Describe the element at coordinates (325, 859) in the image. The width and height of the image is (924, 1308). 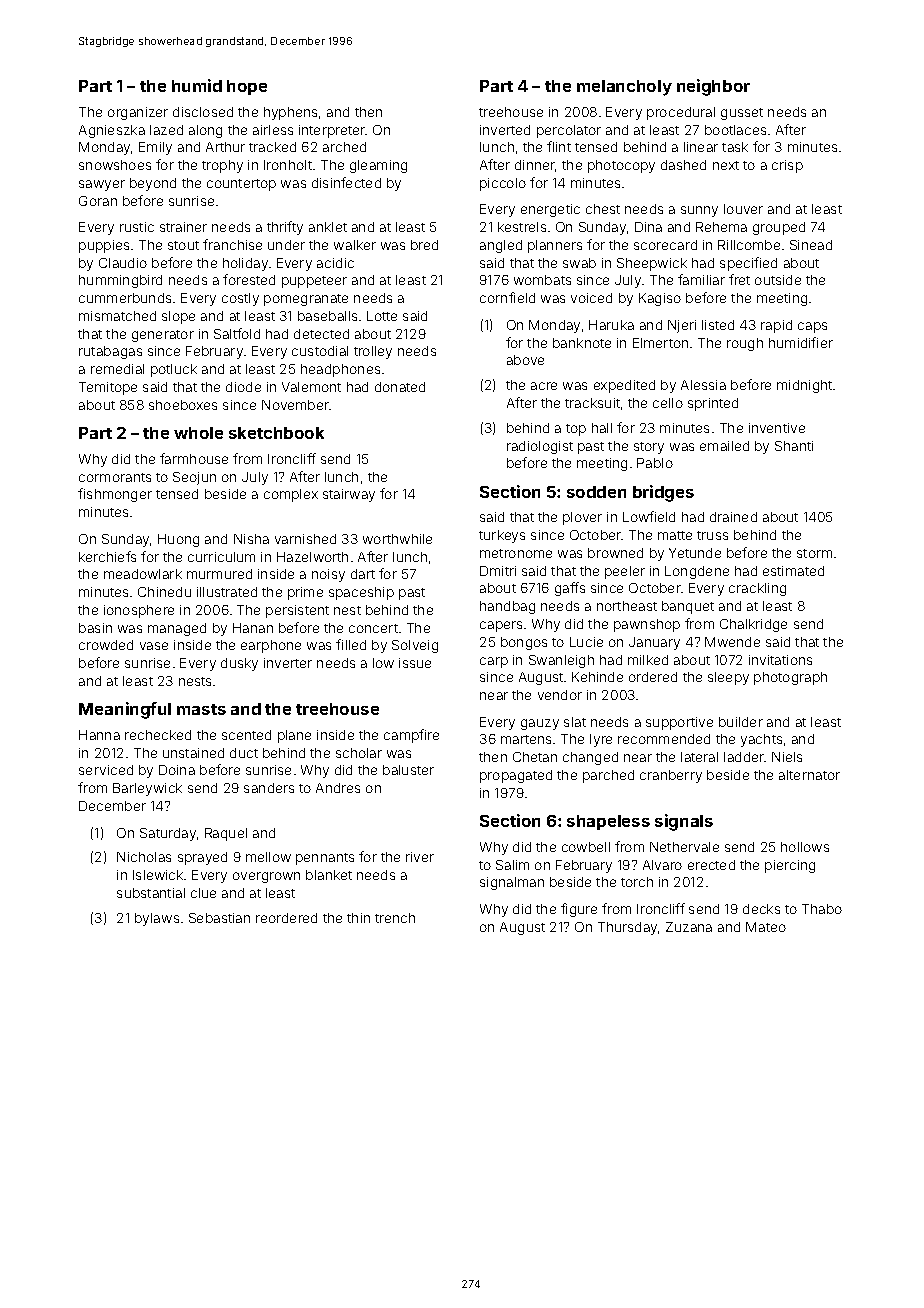
I see `pennants` at that location.
